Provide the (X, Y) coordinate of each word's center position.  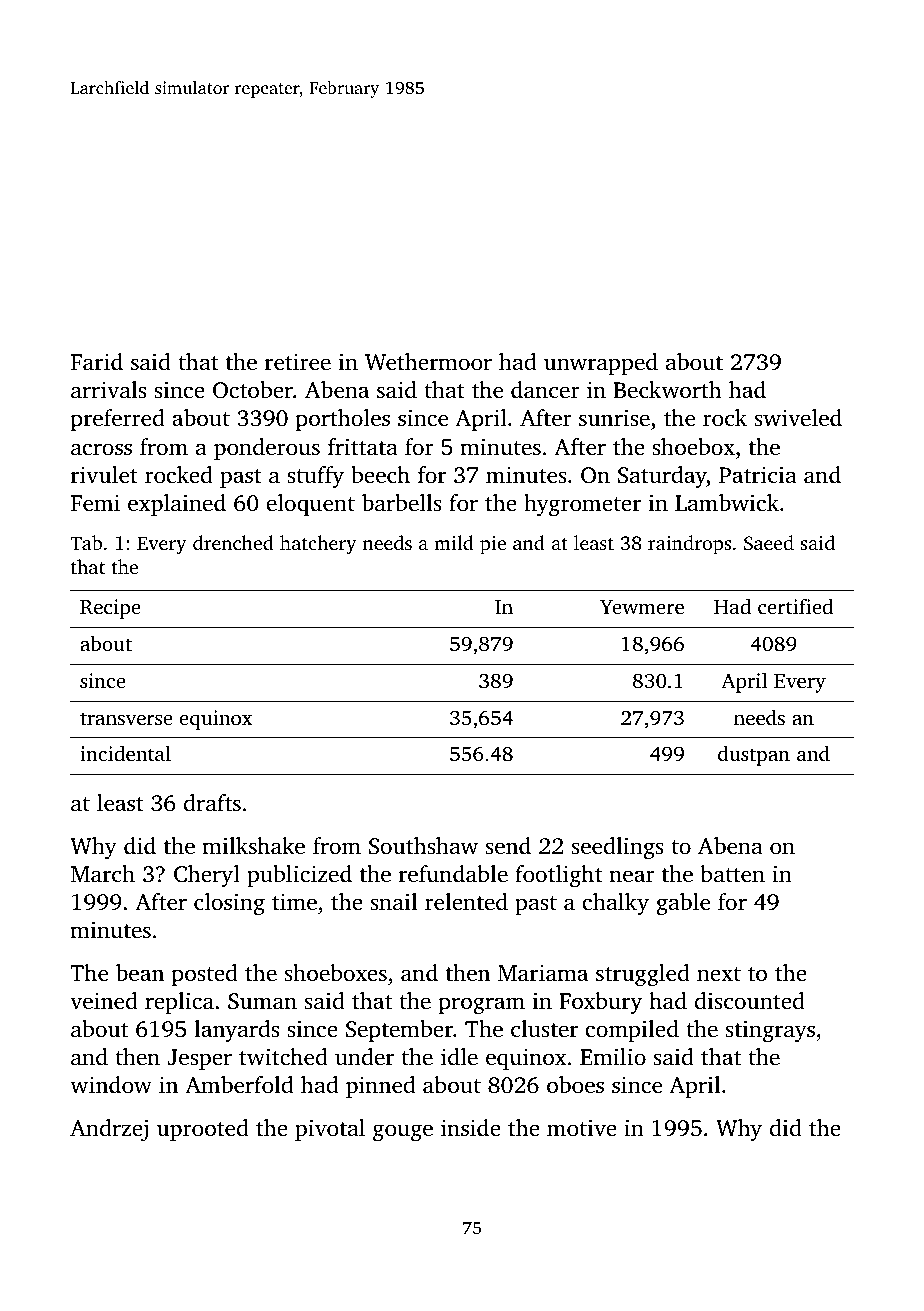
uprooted (203, 1130)
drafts (212, 802)
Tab (86, 542)
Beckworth (667, 390)
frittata (363, 446)
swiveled (798, 418)
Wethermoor (428, 362)
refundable (453, 874)
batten (732, 874)
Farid (97, 361)
